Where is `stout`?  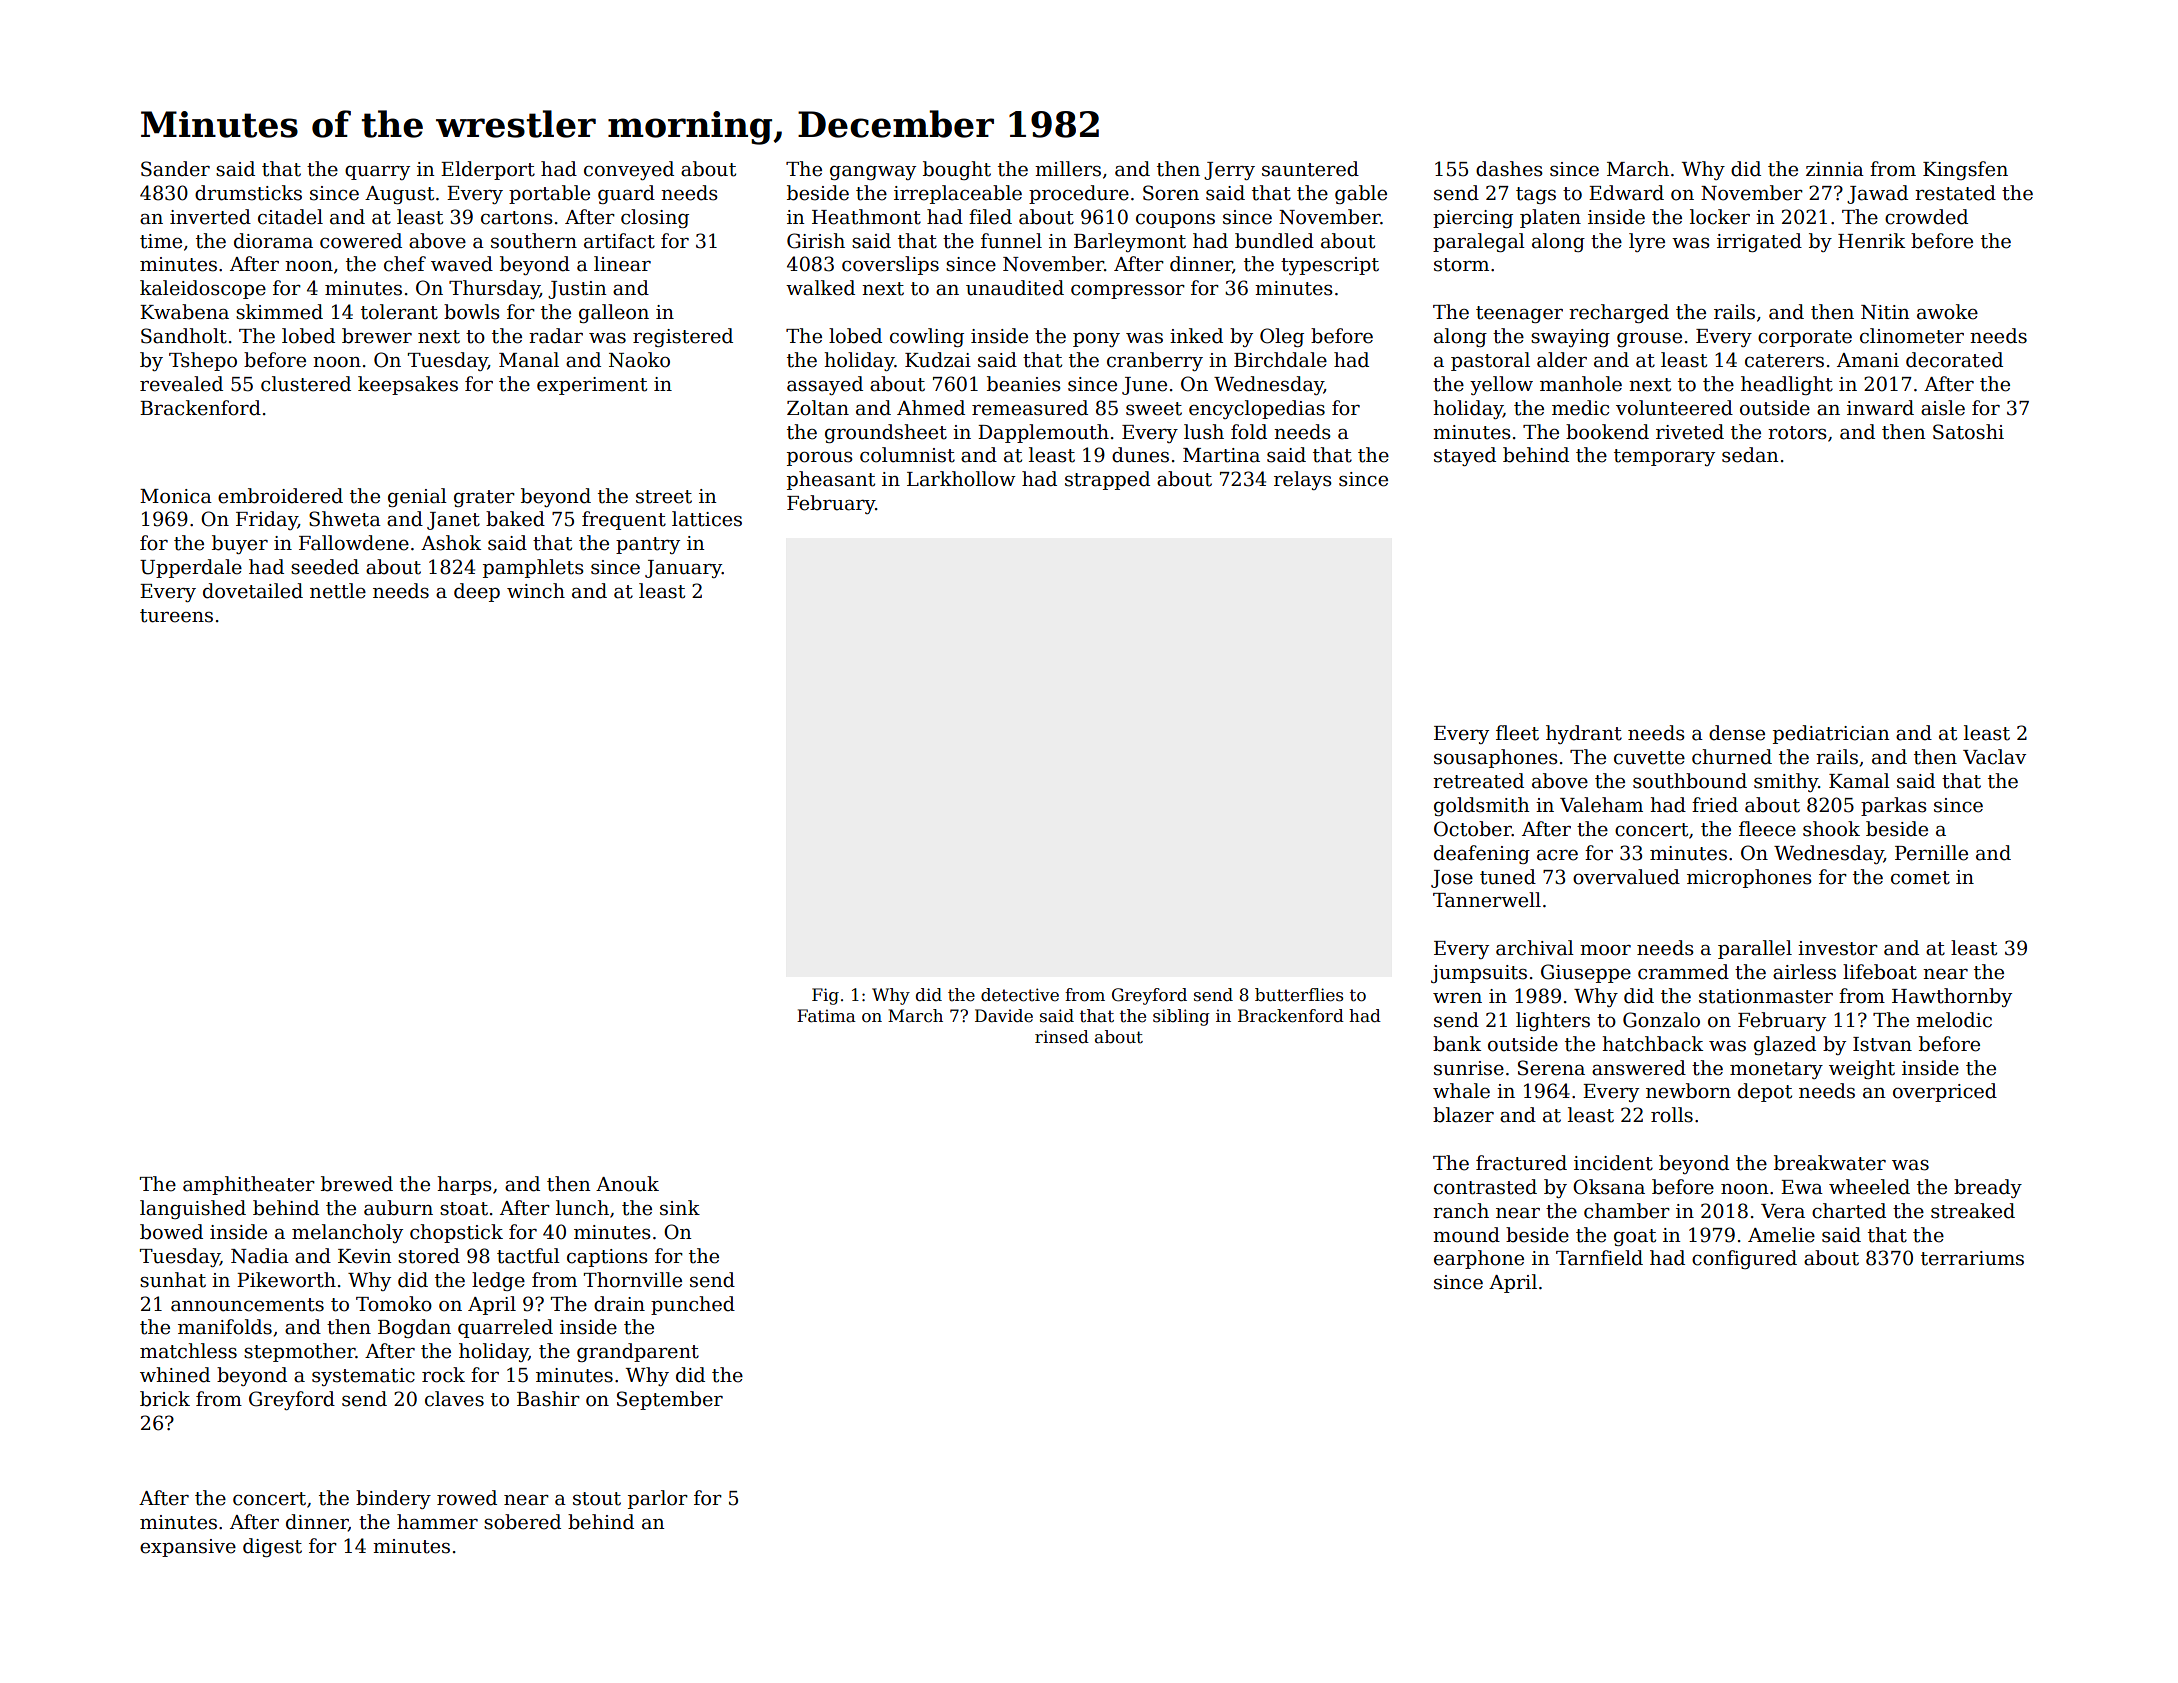
stout is located at coordinates (597, 1499).
